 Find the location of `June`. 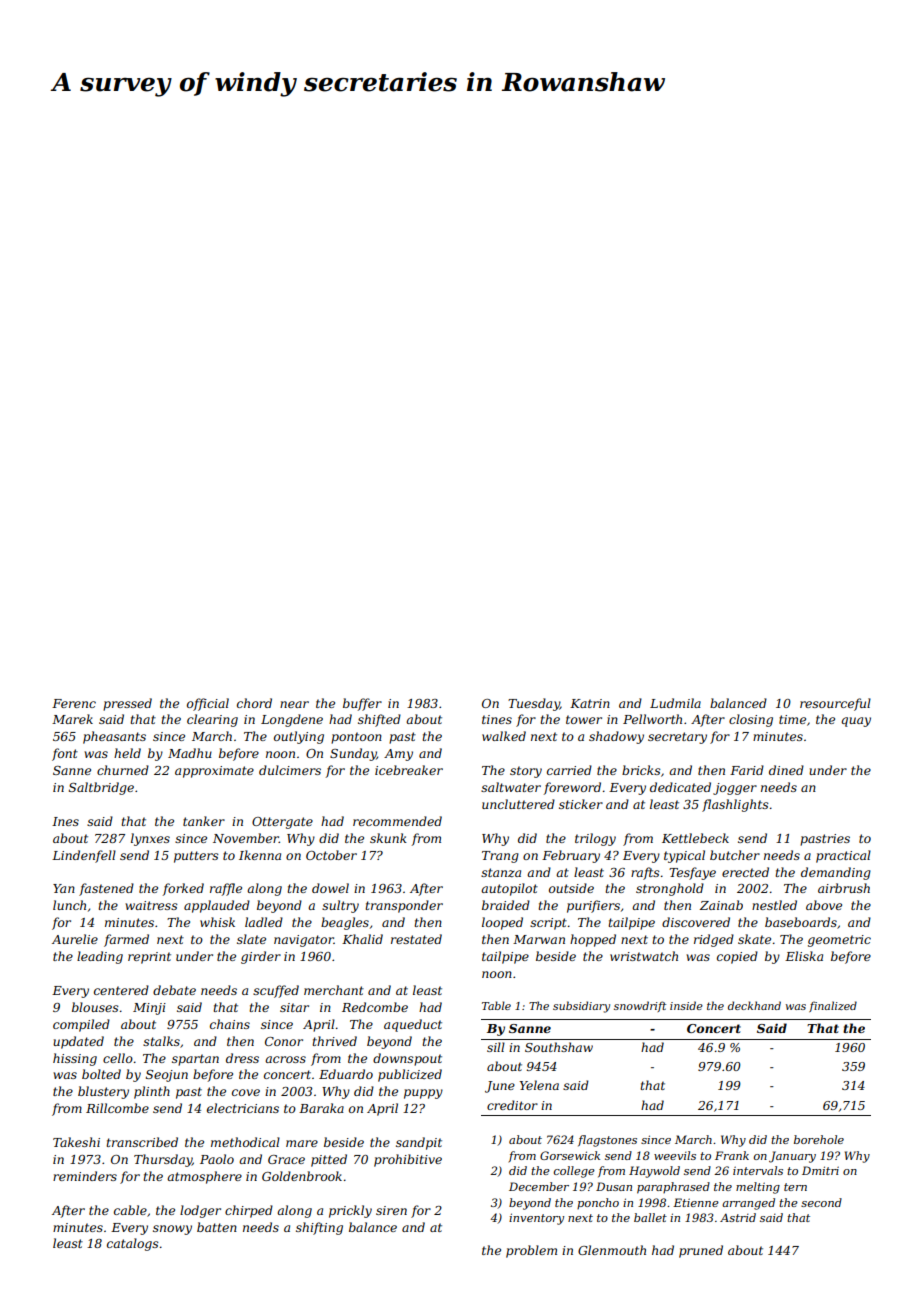

June is located at coordinates (500, 1087).
